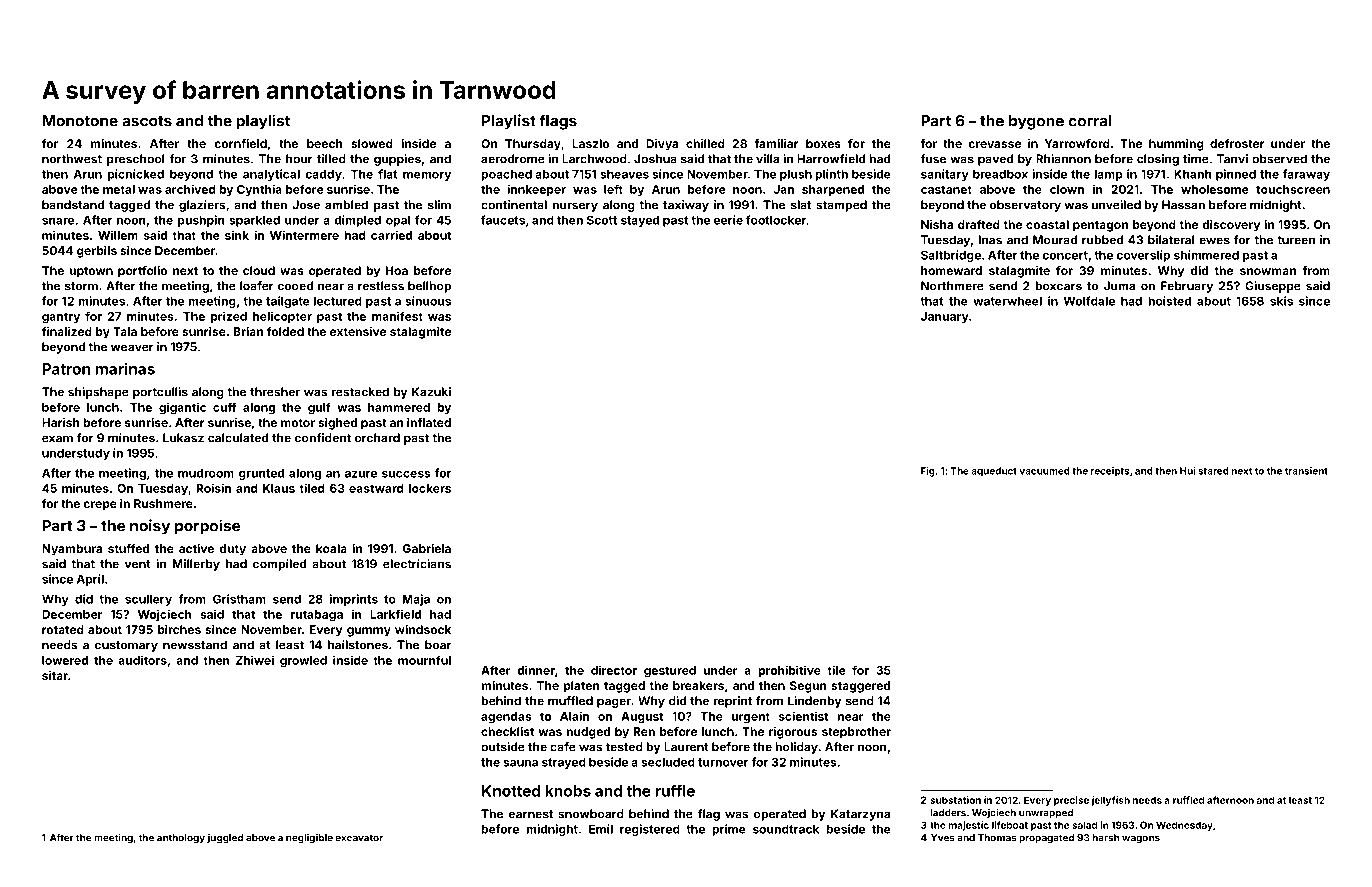 This image has height=887, width=1372. What do you see at coordinates (147, 121) in the image?
I see `ascots` at bounding box center [147, 121].
